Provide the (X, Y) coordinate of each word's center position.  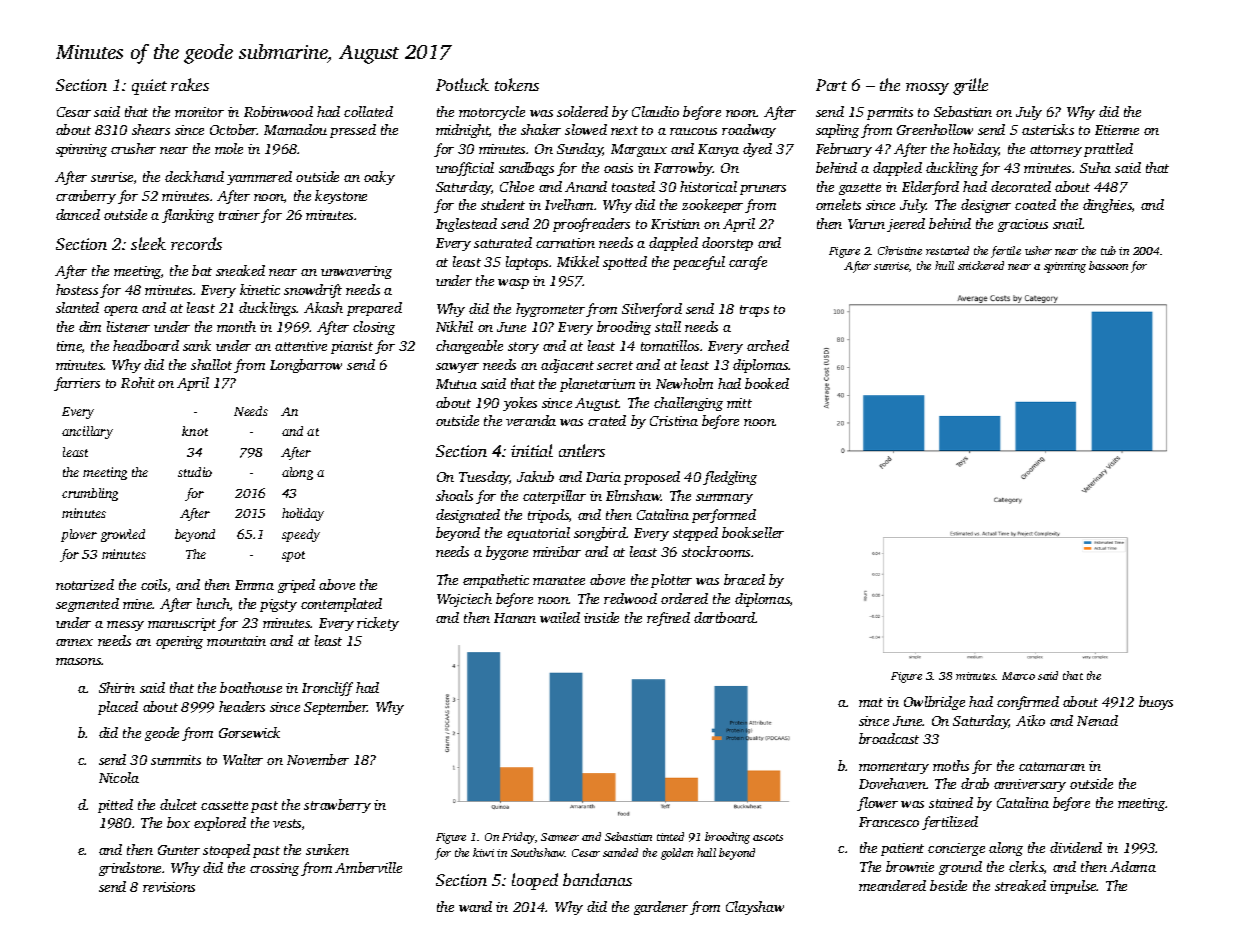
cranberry (86, 197)
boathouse (251, 687)
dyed (757, 150)
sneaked (240, 270)
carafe (748, 263)
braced (744, 579)
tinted (670, 836)
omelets (838, 204)
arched (768, 345)
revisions (169, 887)
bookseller (753, 532)
